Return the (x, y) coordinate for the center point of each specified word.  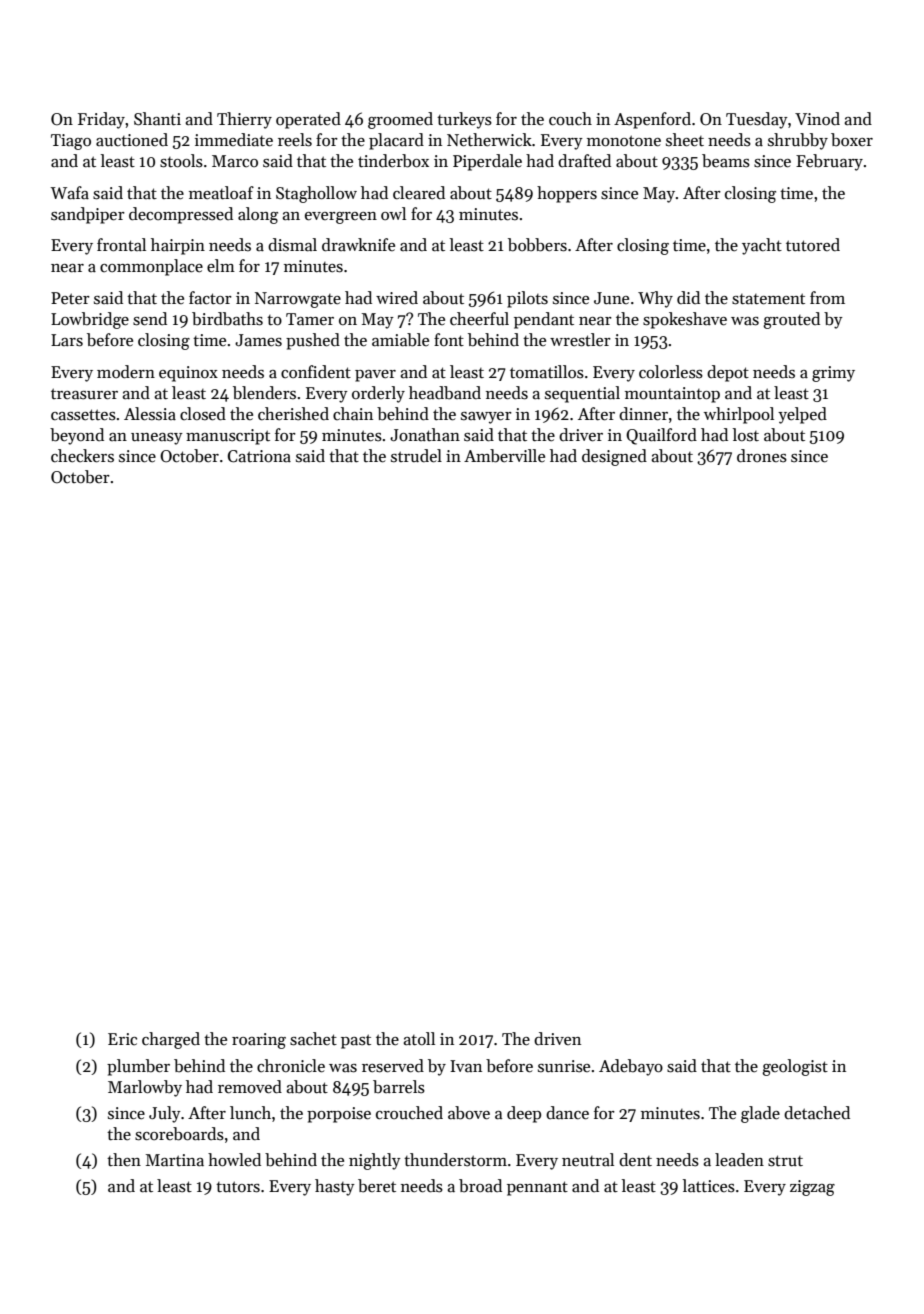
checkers (82, 456)
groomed (400, 120)
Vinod (817, 118)
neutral (588, 1160)
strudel (416, 456)
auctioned (132, 140)
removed (250, 1087)
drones (762, 456)
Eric (122, 1039)
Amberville (504, 456)
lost (746, 435)
